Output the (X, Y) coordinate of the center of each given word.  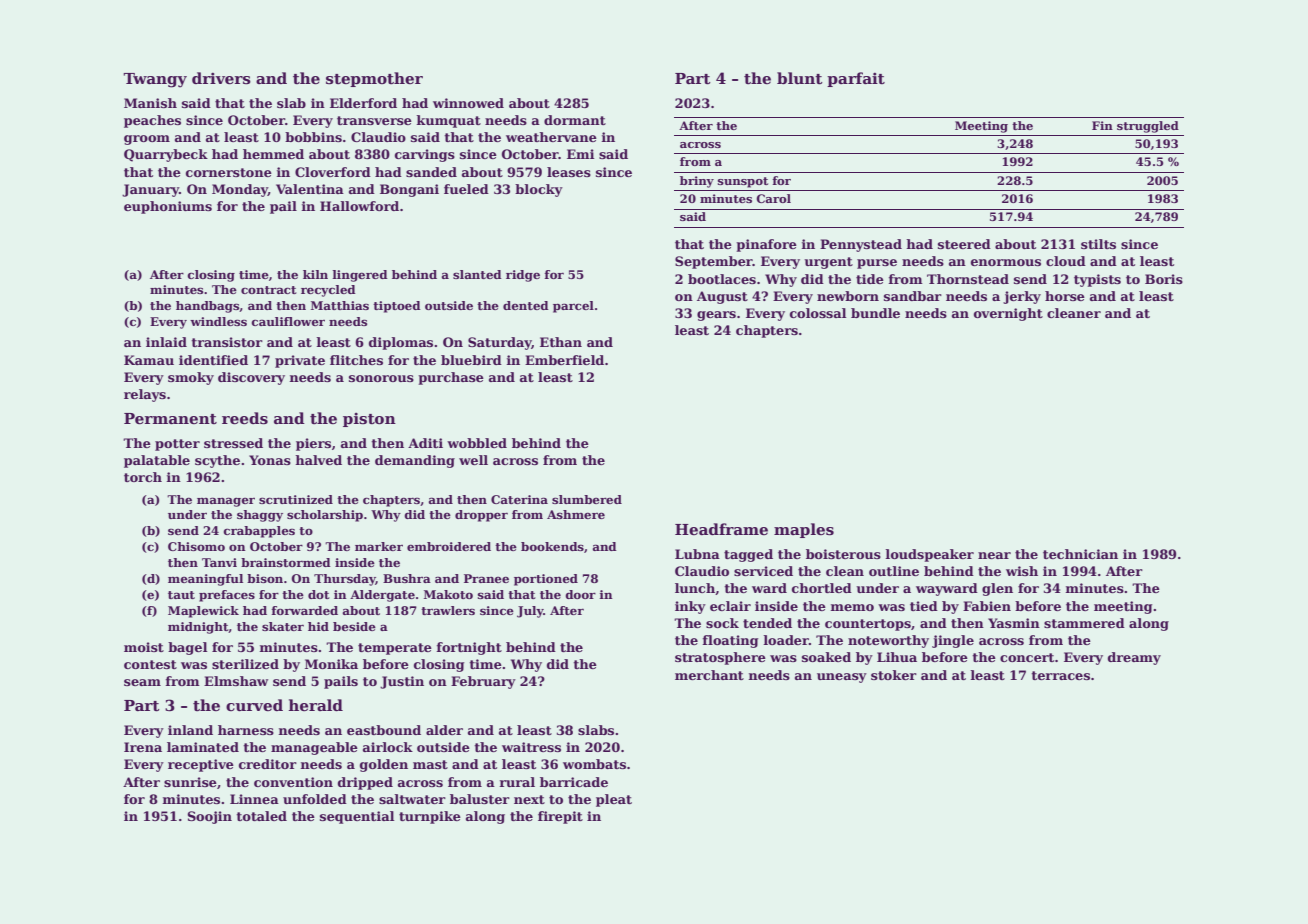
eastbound (384, 730)
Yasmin (1014, 623)
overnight (1008, 314)
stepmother (374, 79)
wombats (594, 764)
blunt (800, 78)
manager (226, 502)
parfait (856, 79)
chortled (822, 588)
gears (716, 316)
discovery (251, 378)
